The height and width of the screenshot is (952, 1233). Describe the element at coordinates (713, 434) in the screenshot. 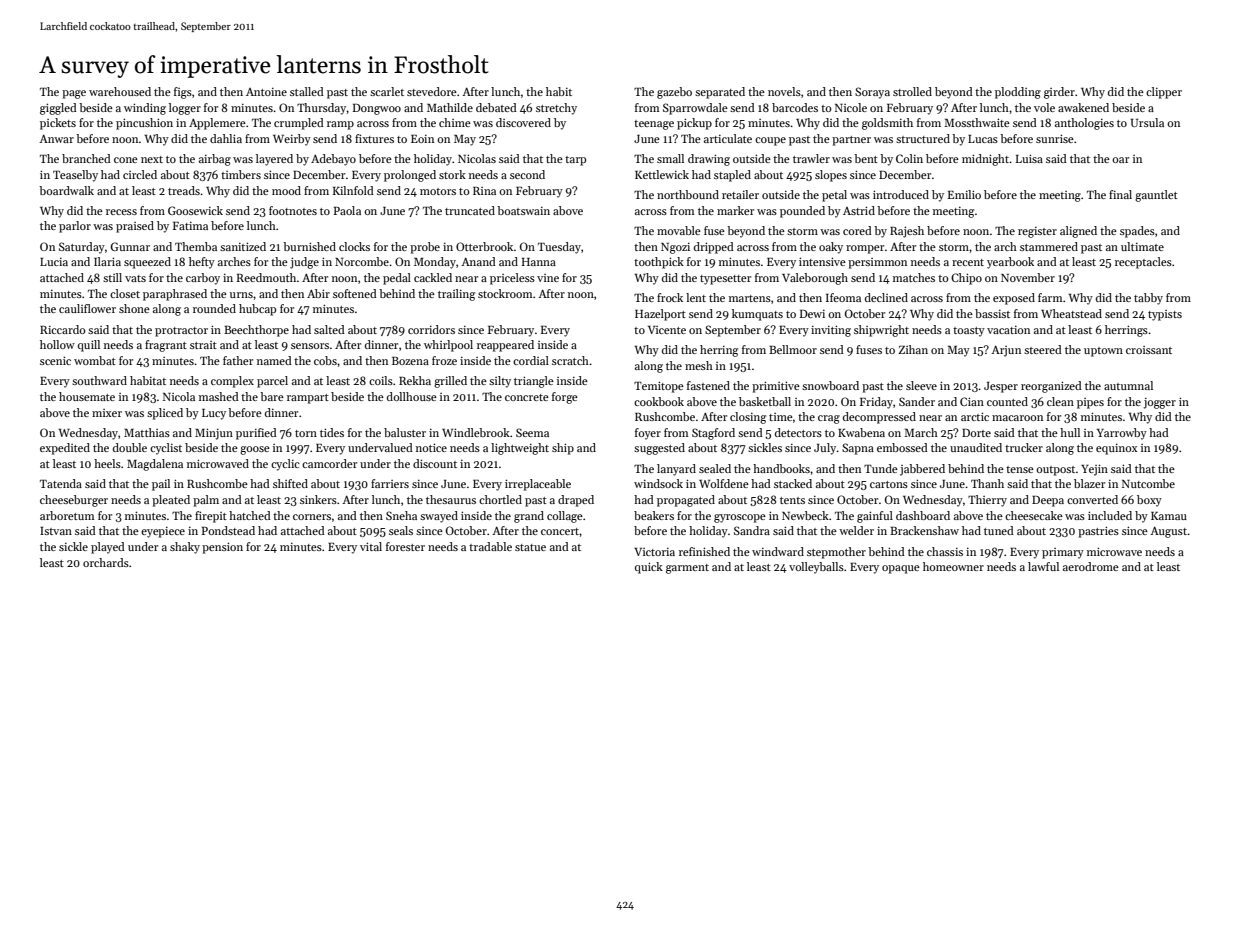

I see `Stagford` at that location.
